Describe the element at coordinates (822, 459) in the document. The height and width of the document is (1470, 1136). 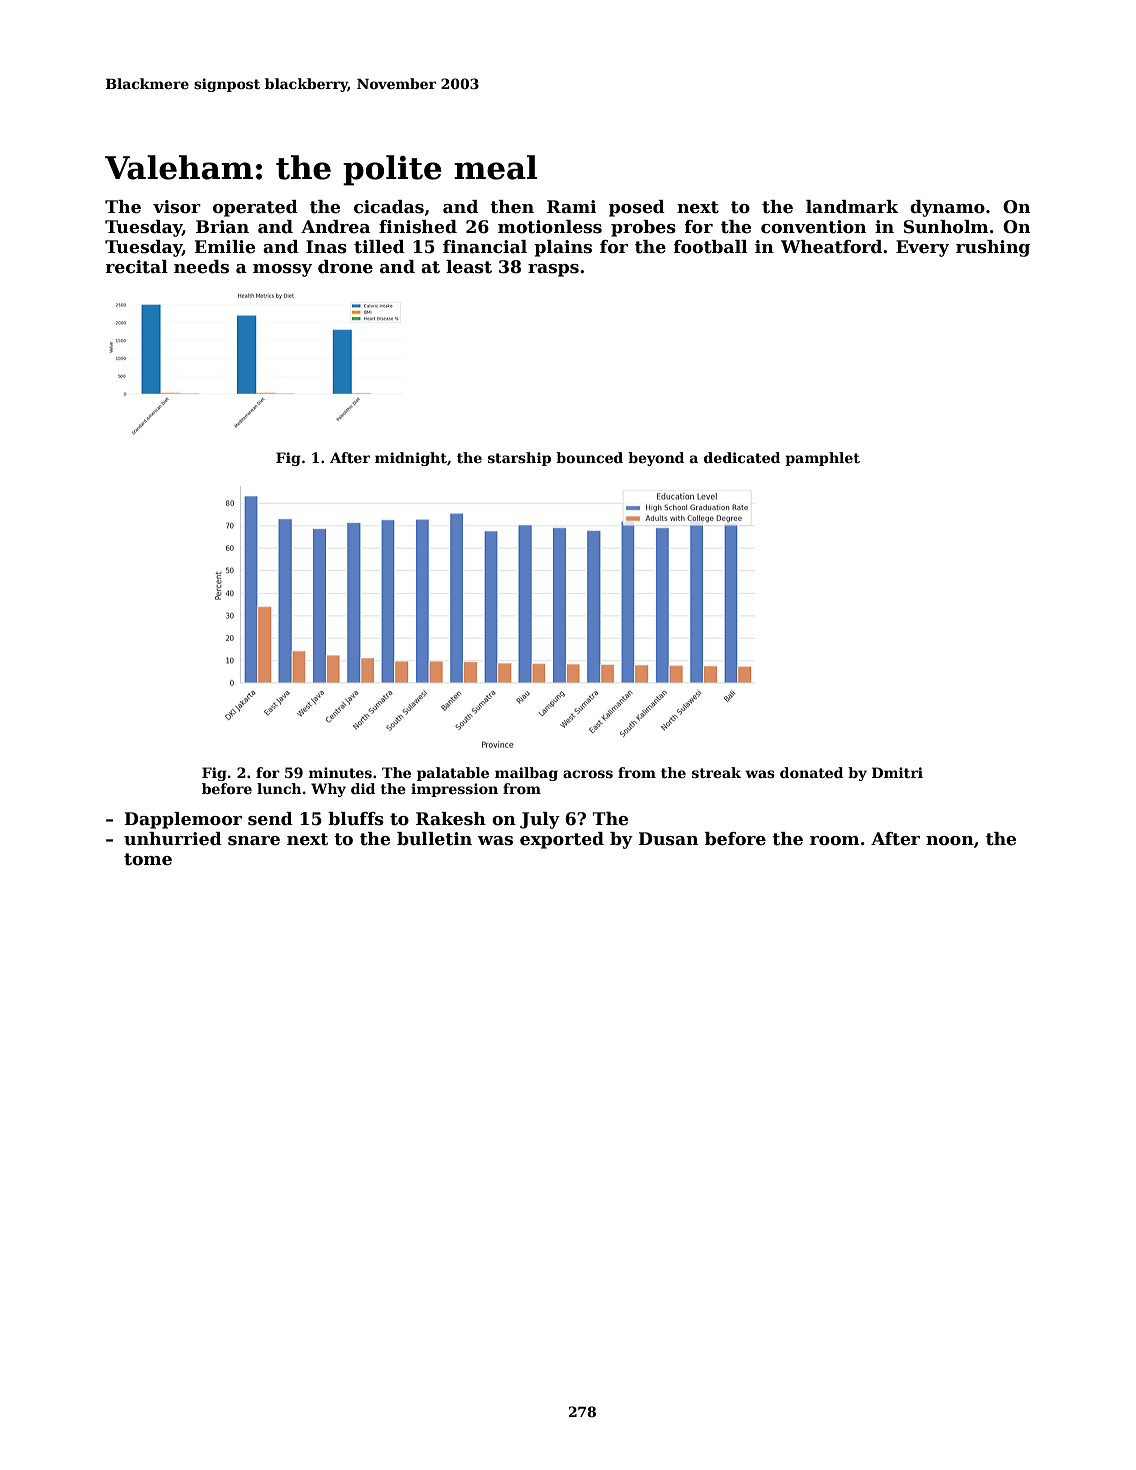
I see `pamphlet` at that location.
